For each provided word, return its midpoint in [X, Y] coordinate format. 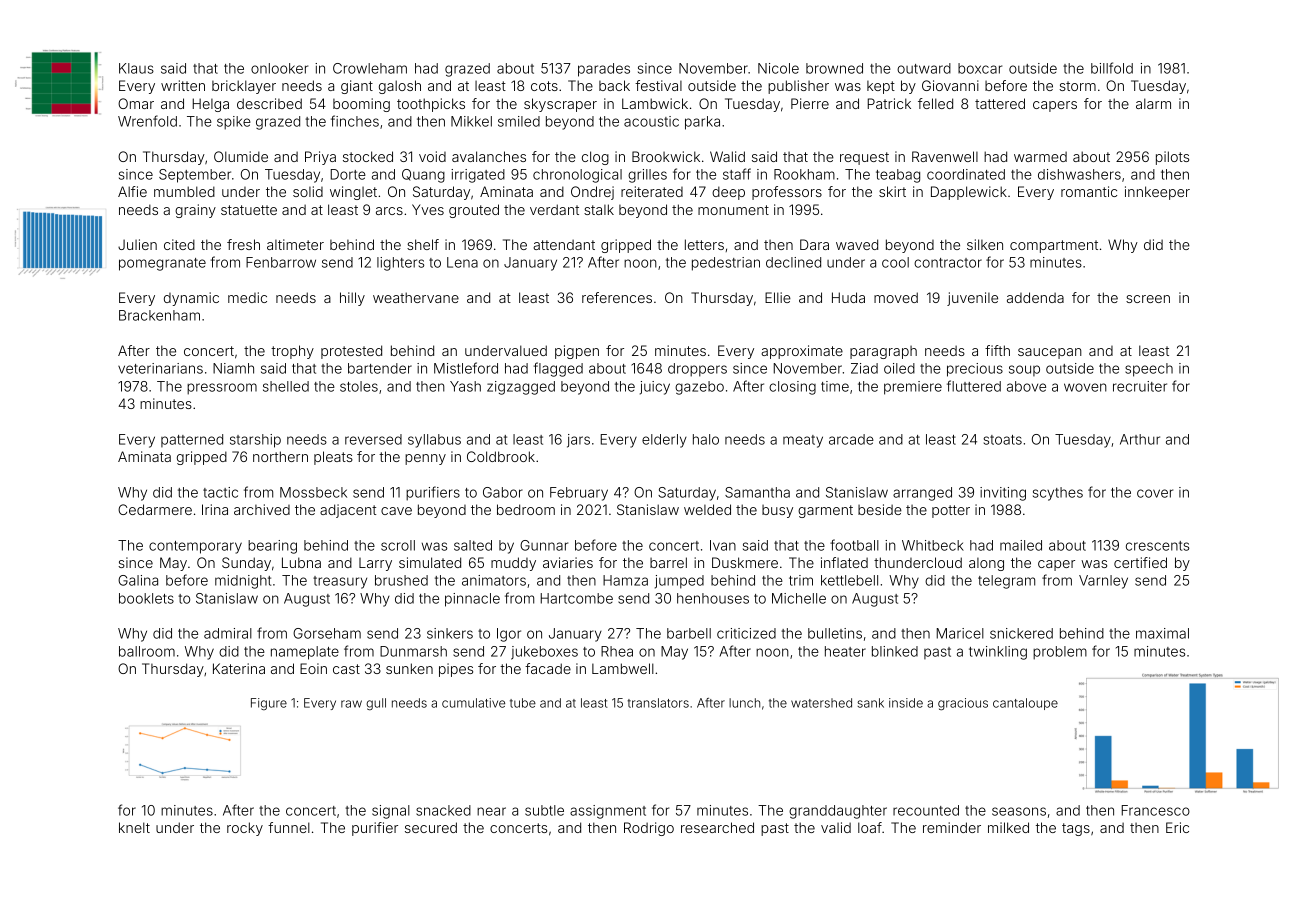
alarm [1153, 103]
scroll [398, 545]
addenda [1035, 297]
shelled [286, 386]
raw [351, 704]
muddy [513, 564]
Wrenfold [147, 121]
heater [845, 651]
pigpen [577, 352]
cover [1155, 493]
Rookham [804, 174]
